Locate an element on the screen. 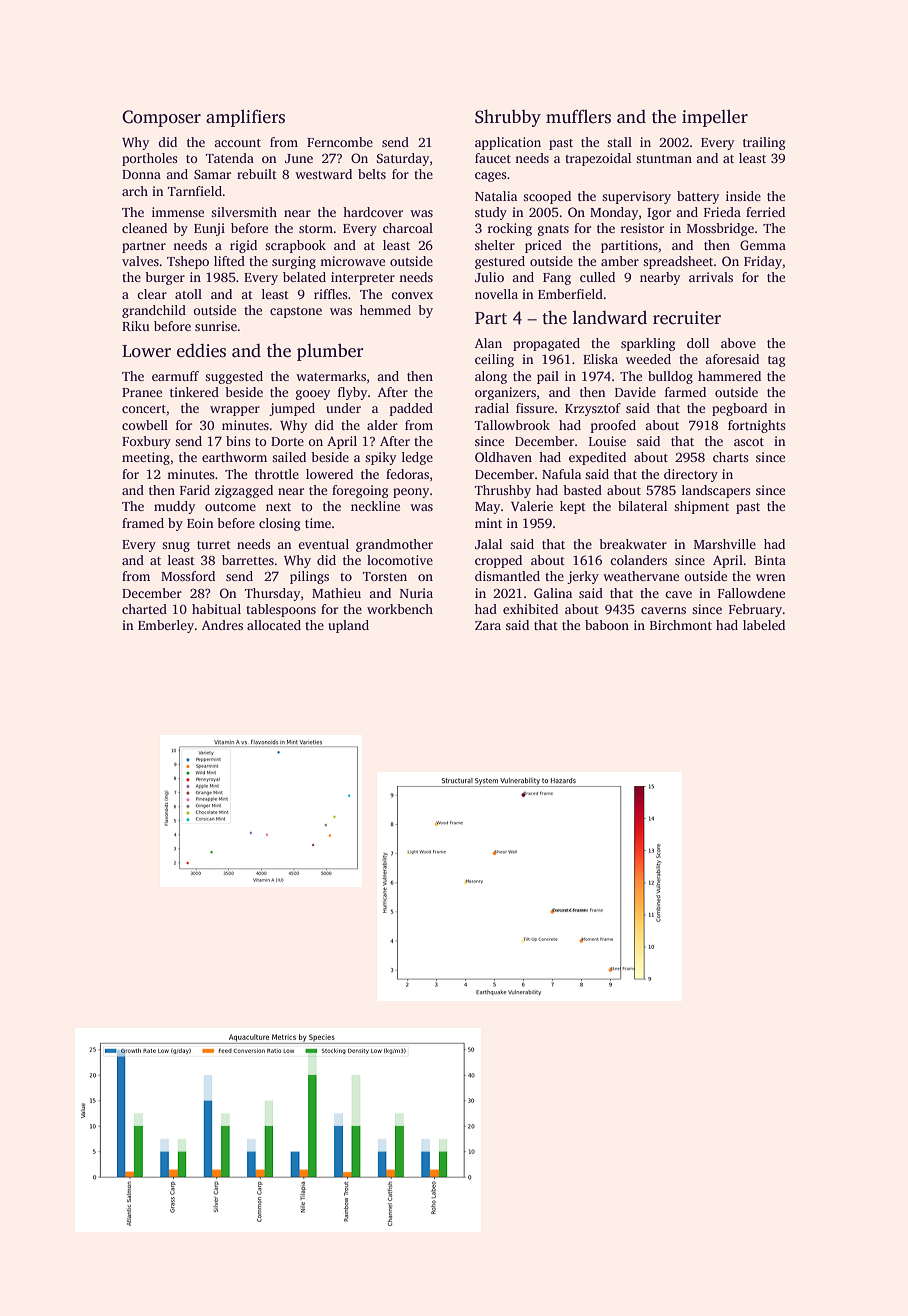 Image resolution: width=908 pixels, height=1316 pixels. muddy is located at coordinates (174, 507).
